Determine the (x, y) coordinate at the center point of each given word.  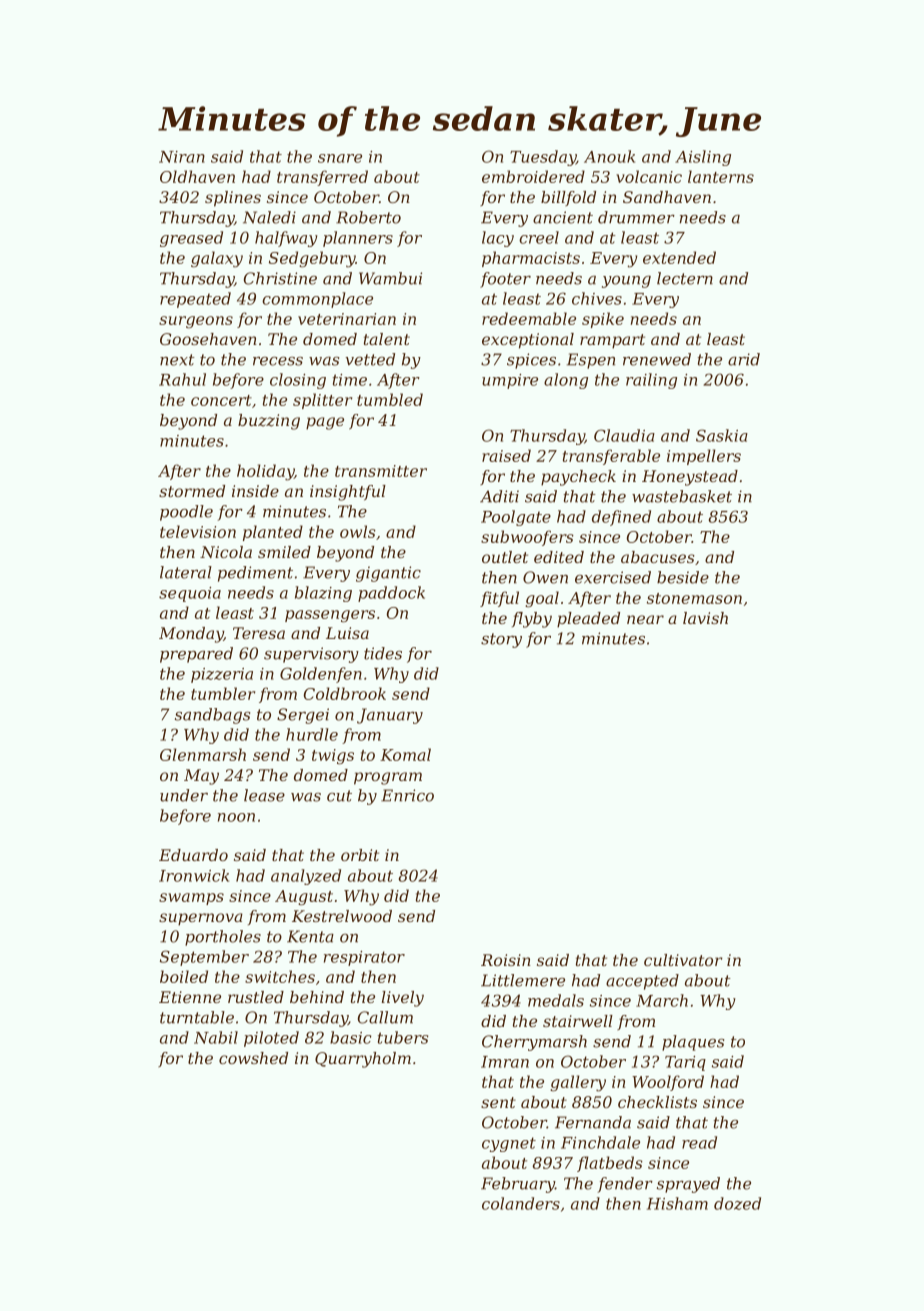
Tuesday (543, 158)
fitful (499, 599)
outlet (505, 557)
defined (621, 518)
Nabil (216, 1037)
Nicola (226, 552)
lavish (705, 618)
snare (340, 158)
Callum (385, 1017)
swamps (191, 899)
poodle (186, 513)
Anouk (609, 156)
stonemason (694, 598)
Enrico (407, 795)
